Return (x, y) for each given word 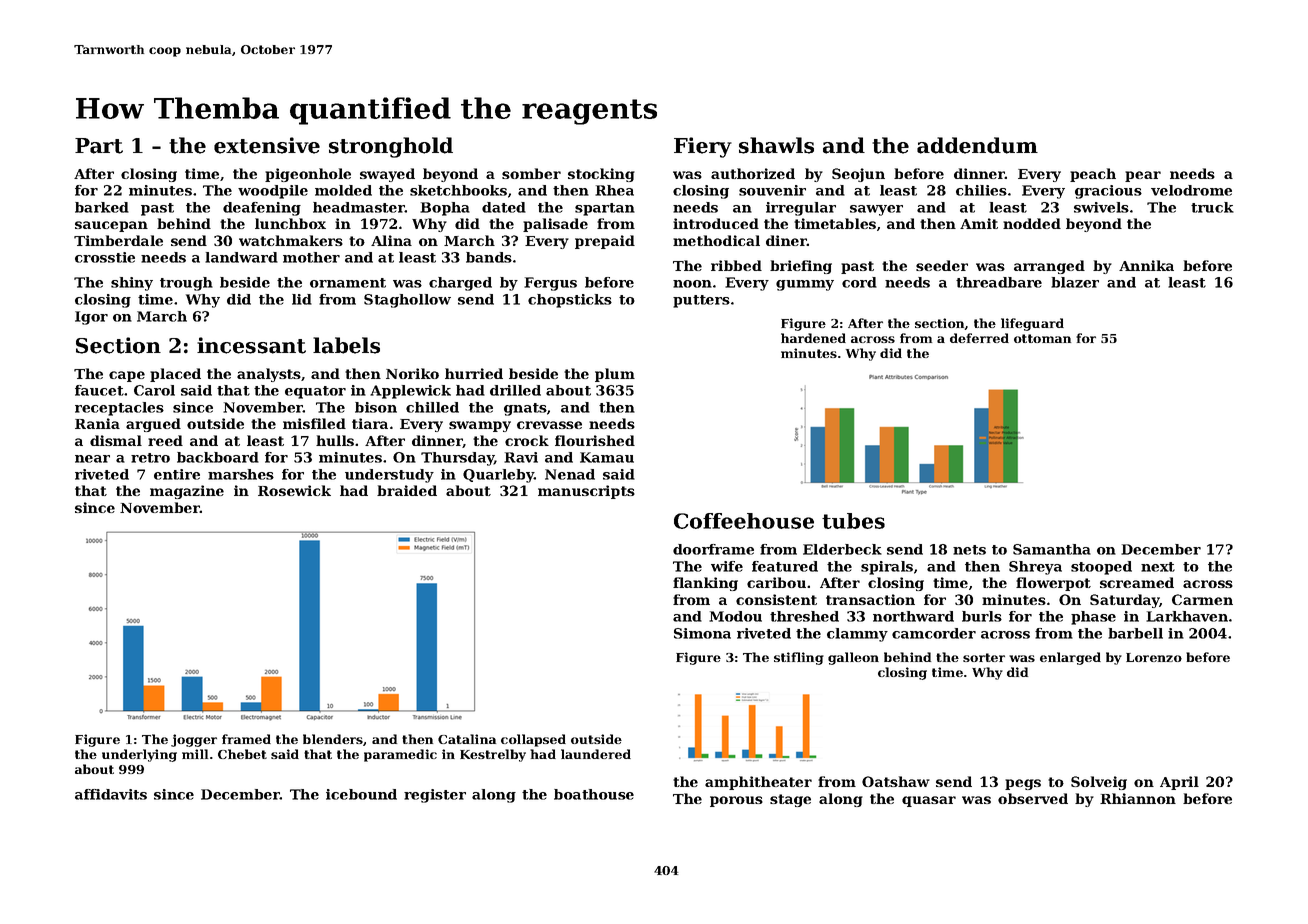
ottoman (1042, 338)
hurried (474, 373)
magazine (187, 492)
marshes (241, 474)
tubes (853, 521)
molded (343, 190)
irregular (801, 209)
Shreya (1035, 568)
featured (785, 566)
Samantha (1052, 549)
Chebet (242, 754)
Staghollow (407, 301)
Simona (702, 633)
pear (1143, 176)
